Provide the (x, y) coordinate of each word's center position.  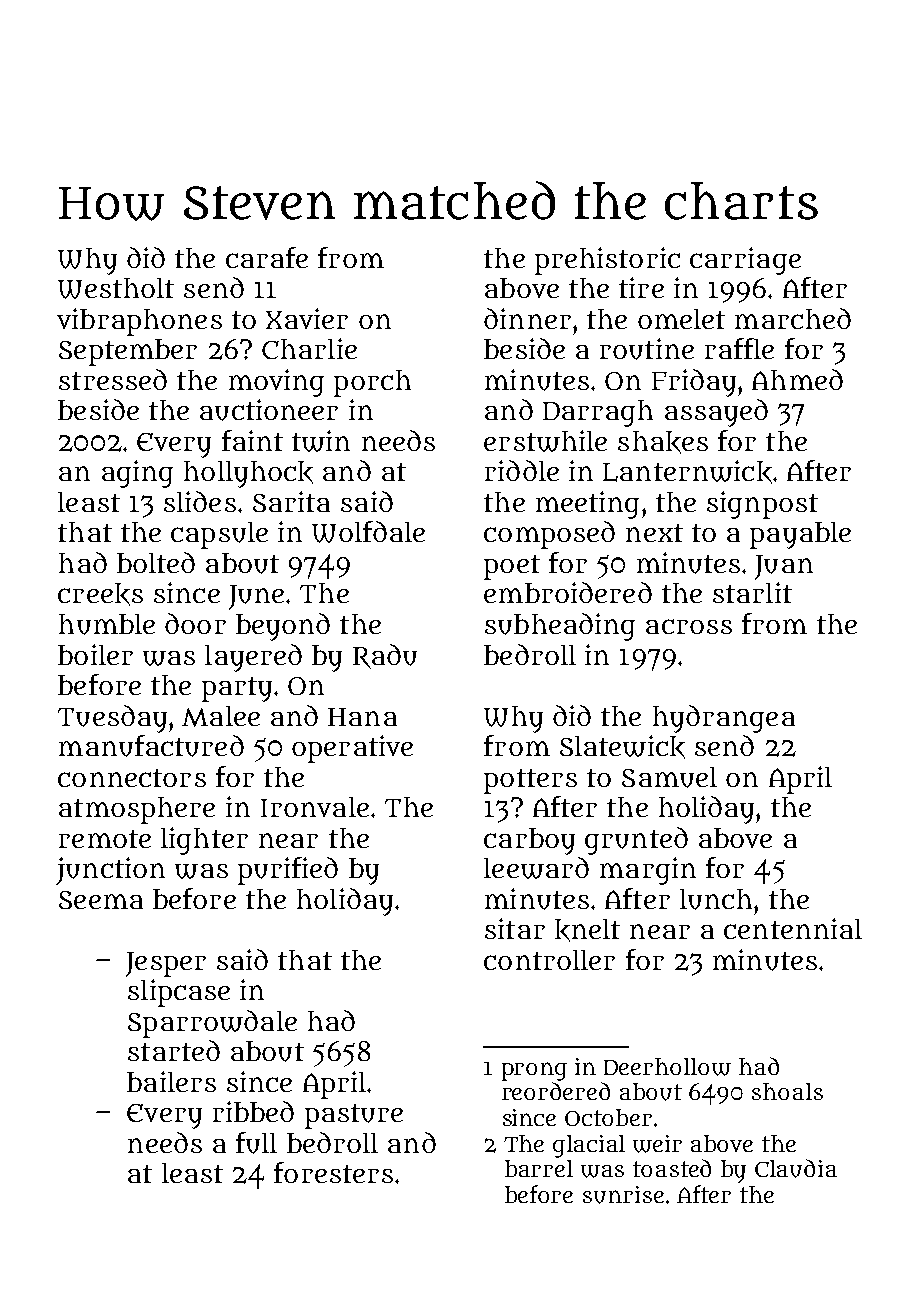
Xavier (307, 318)
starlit (752, 592)
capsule (219, 535)
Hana (362, 717)
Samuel (669, 777)
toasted (672, 1168)
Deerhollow (667, 1067)
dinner (527, 318)
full (256, 1143)
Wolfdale (368, 532)
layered (253, 658)
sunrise (623, 1195)
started (174, 1050)
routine (647, 349)
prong (534, 1071)
